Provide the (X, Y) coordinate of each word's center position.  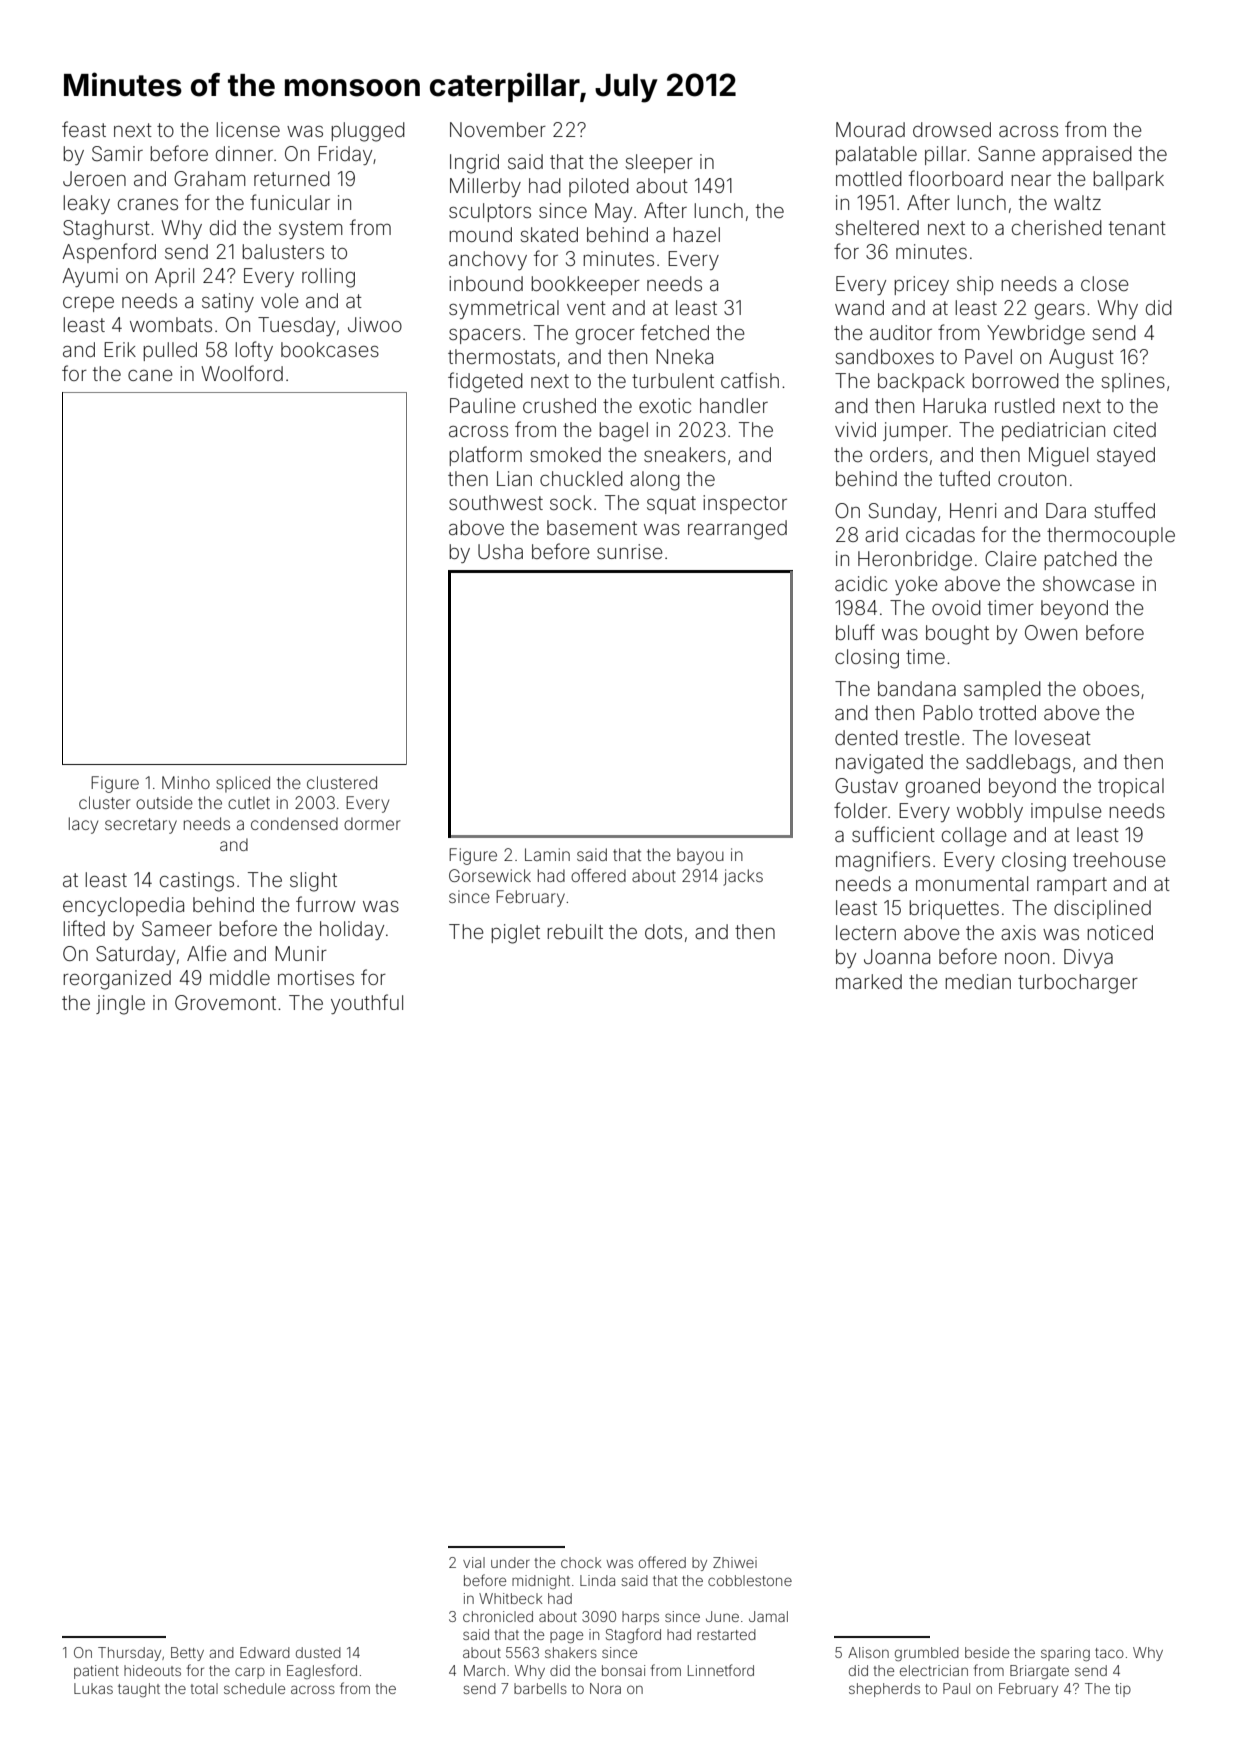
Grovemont (225, 1002)
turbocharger (1078, 984)
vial (474, 1562)
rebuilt (575, 931)
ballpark (1129, 180)
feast (84, 129)
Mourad (870, 129)
